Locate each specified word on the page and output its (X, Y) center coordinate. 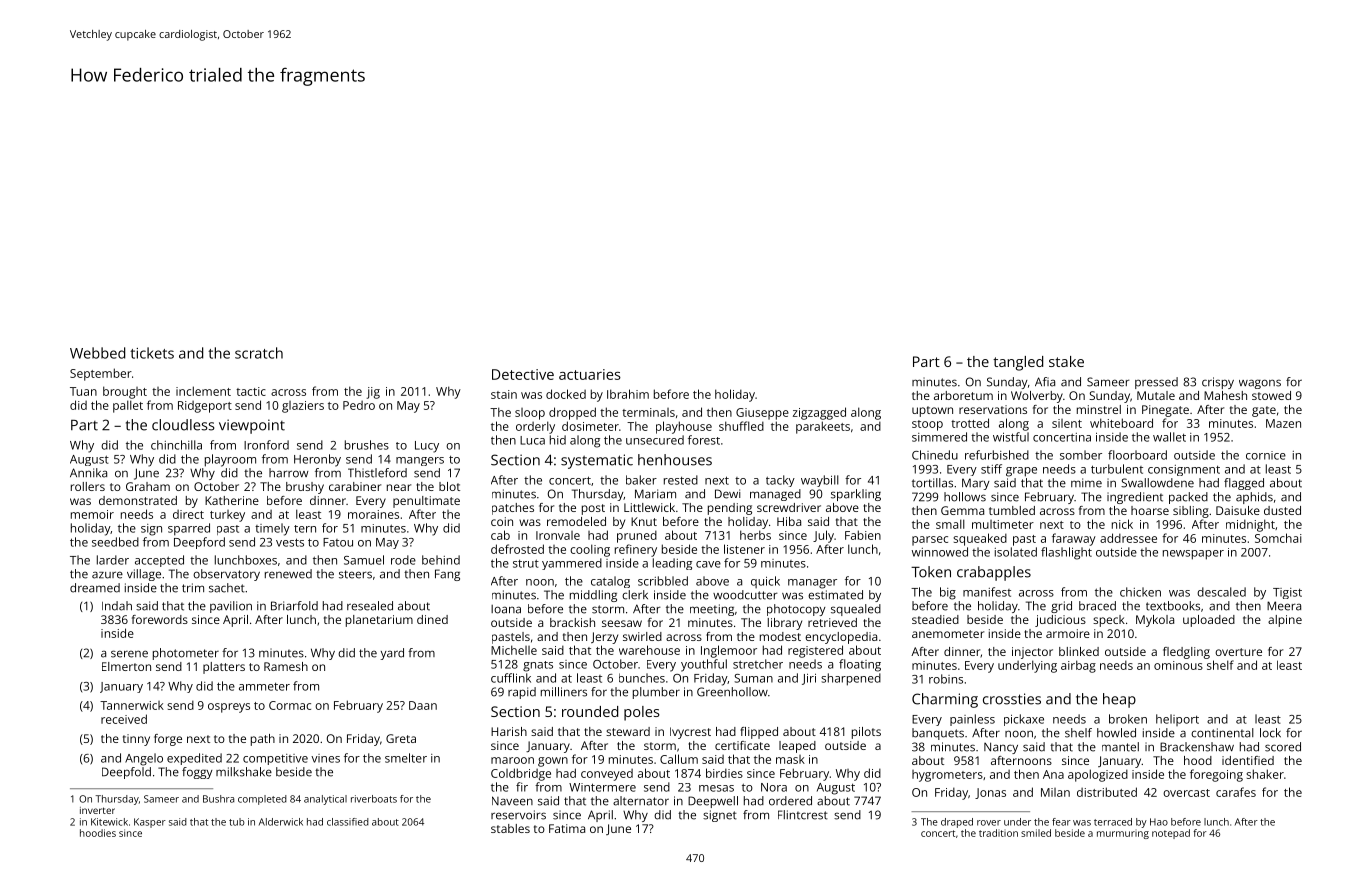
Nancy (1001, 748)
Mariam (655, 494)
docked (566, 394)
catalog (610, 582)
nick (1122, 524)
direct (188, 514)
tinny (136, 740)
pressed (1156, 383)
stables (510, 828)
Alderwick (281, 822)
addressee (1128, 538)
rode (403, 560)
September (101, 374)
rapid (522, 693)
